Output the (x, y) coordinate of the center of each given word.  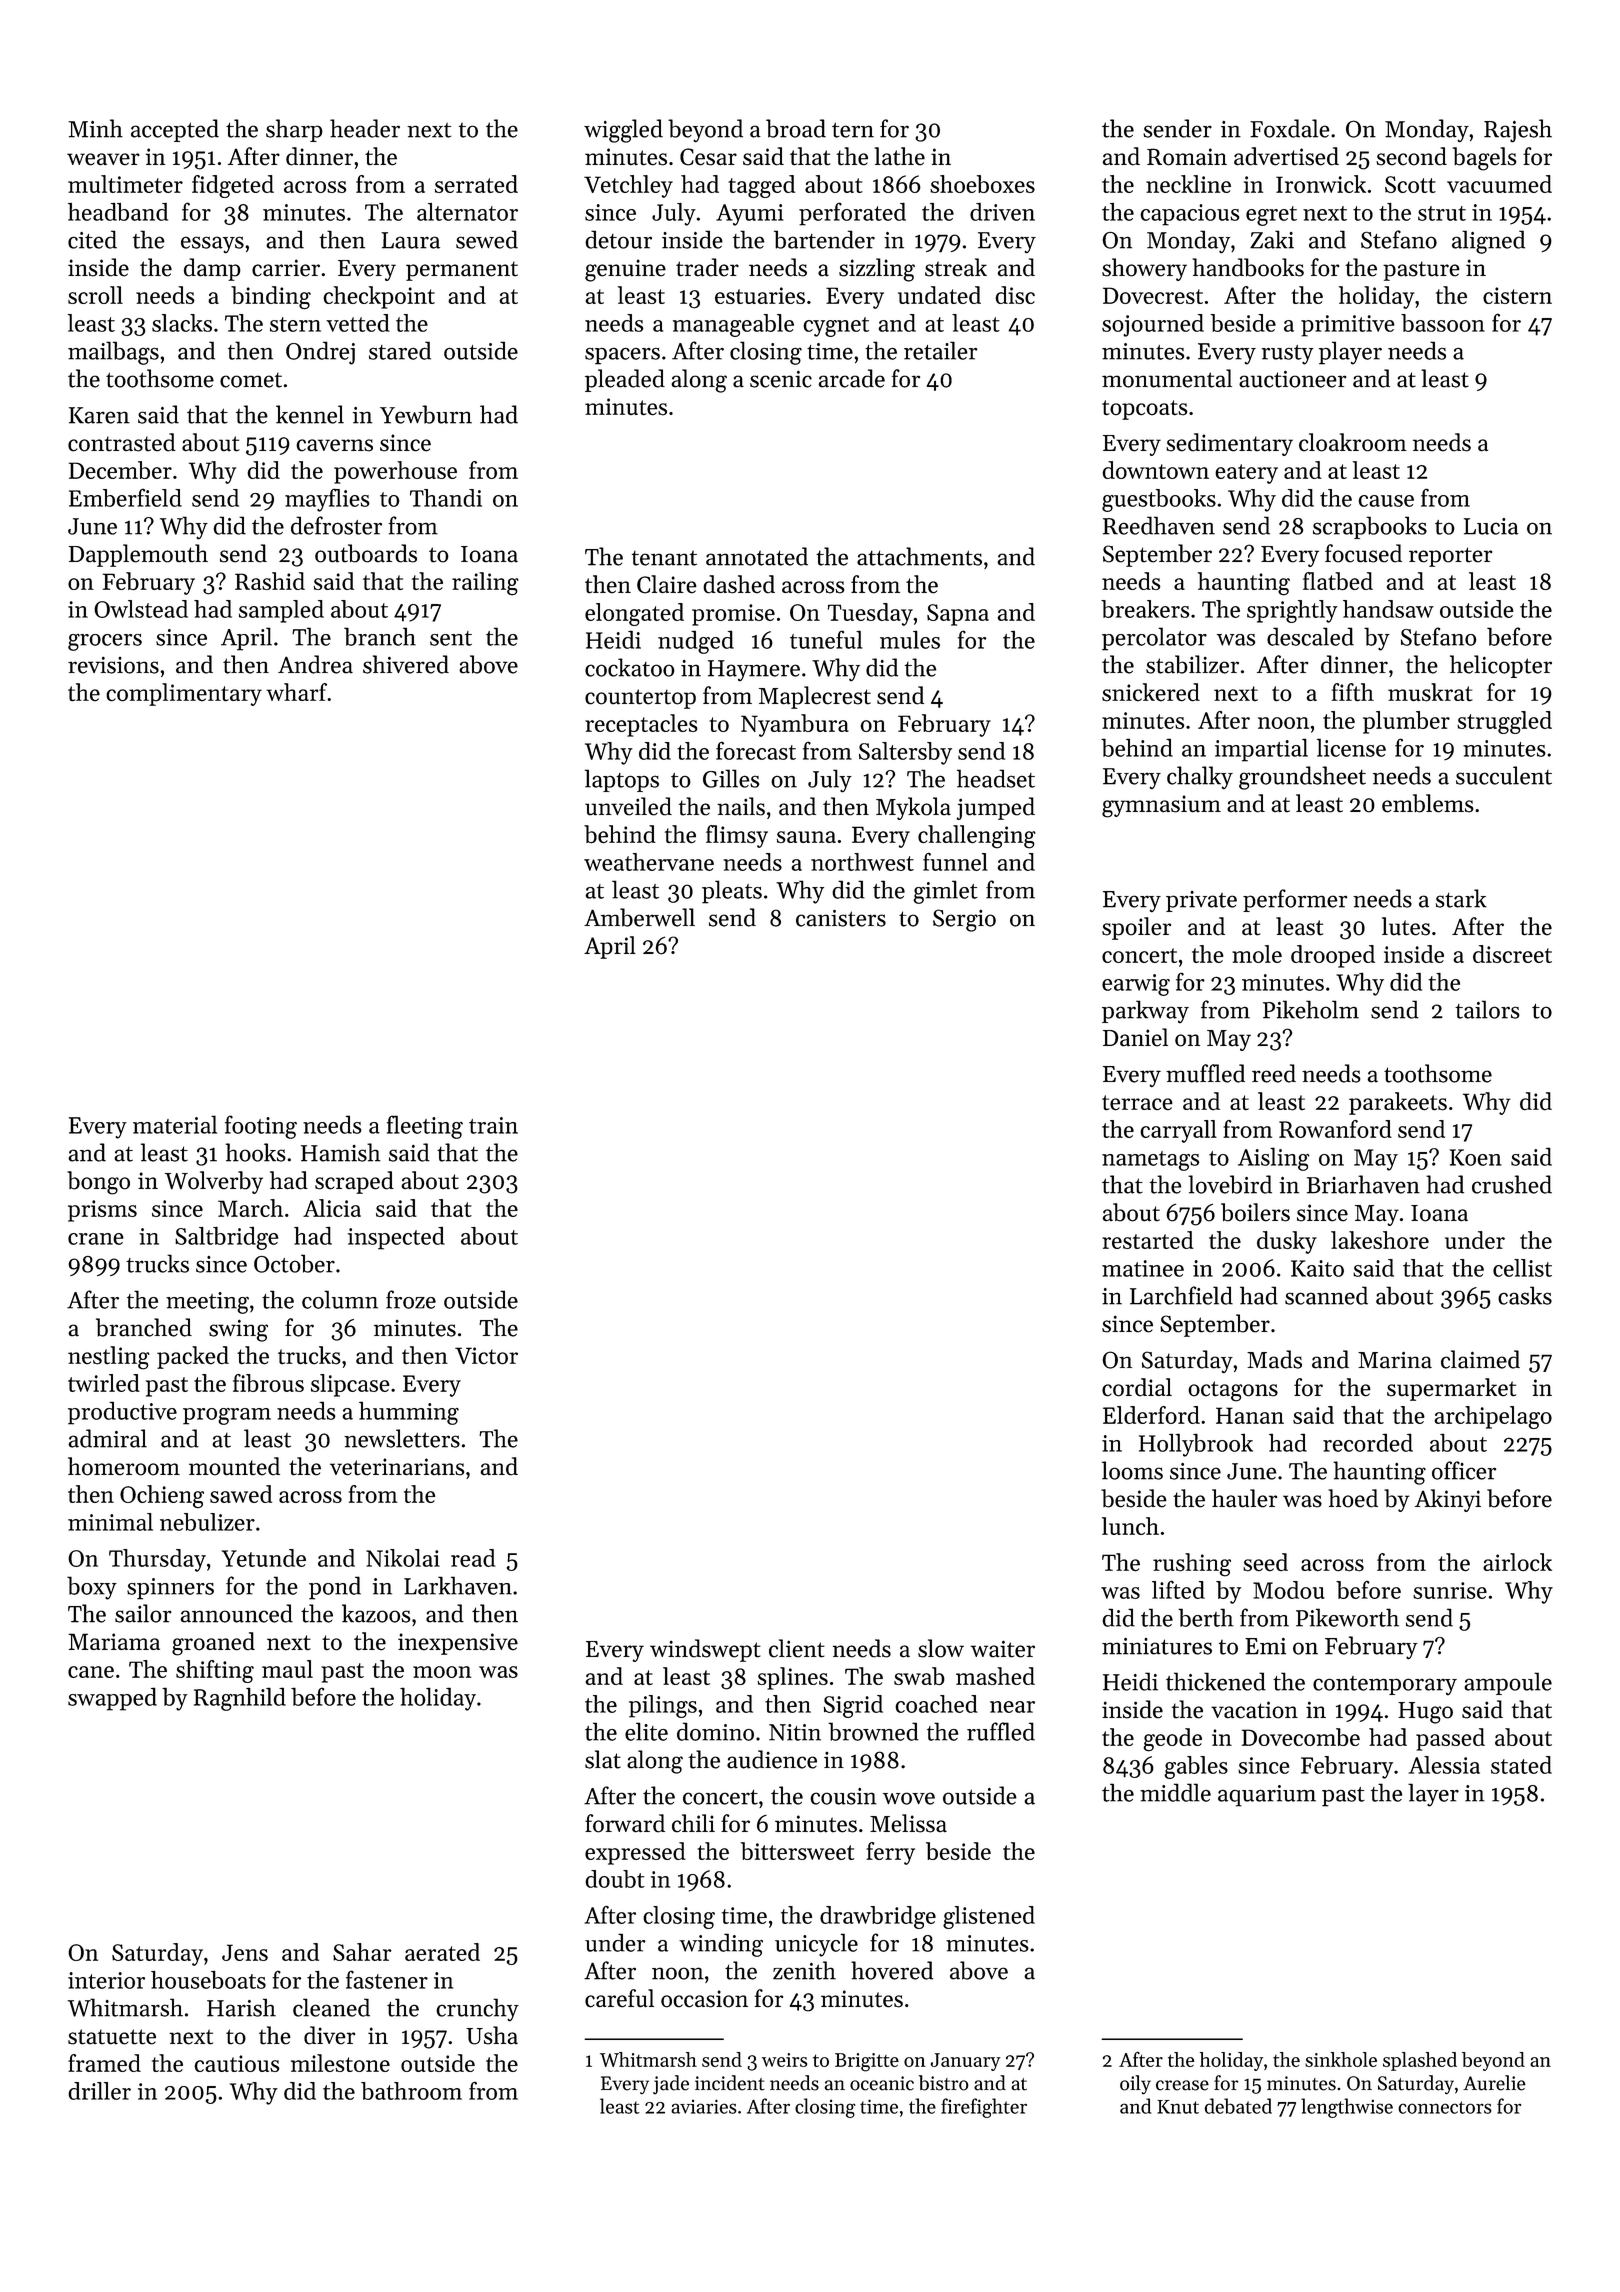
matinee (1143, 1268)
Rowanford (1335, 1129)
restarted (1148, 1240)
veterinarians (397, 1467)
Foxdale (1290, 128)
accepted (175, 130)
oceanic (882, 2083)
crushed (1512, 1184)
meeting (207, 1303)
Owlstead (141, 609)
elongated (634, 614)
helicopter (1501, 666)
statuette (112, 2037)
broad (796, 128)
